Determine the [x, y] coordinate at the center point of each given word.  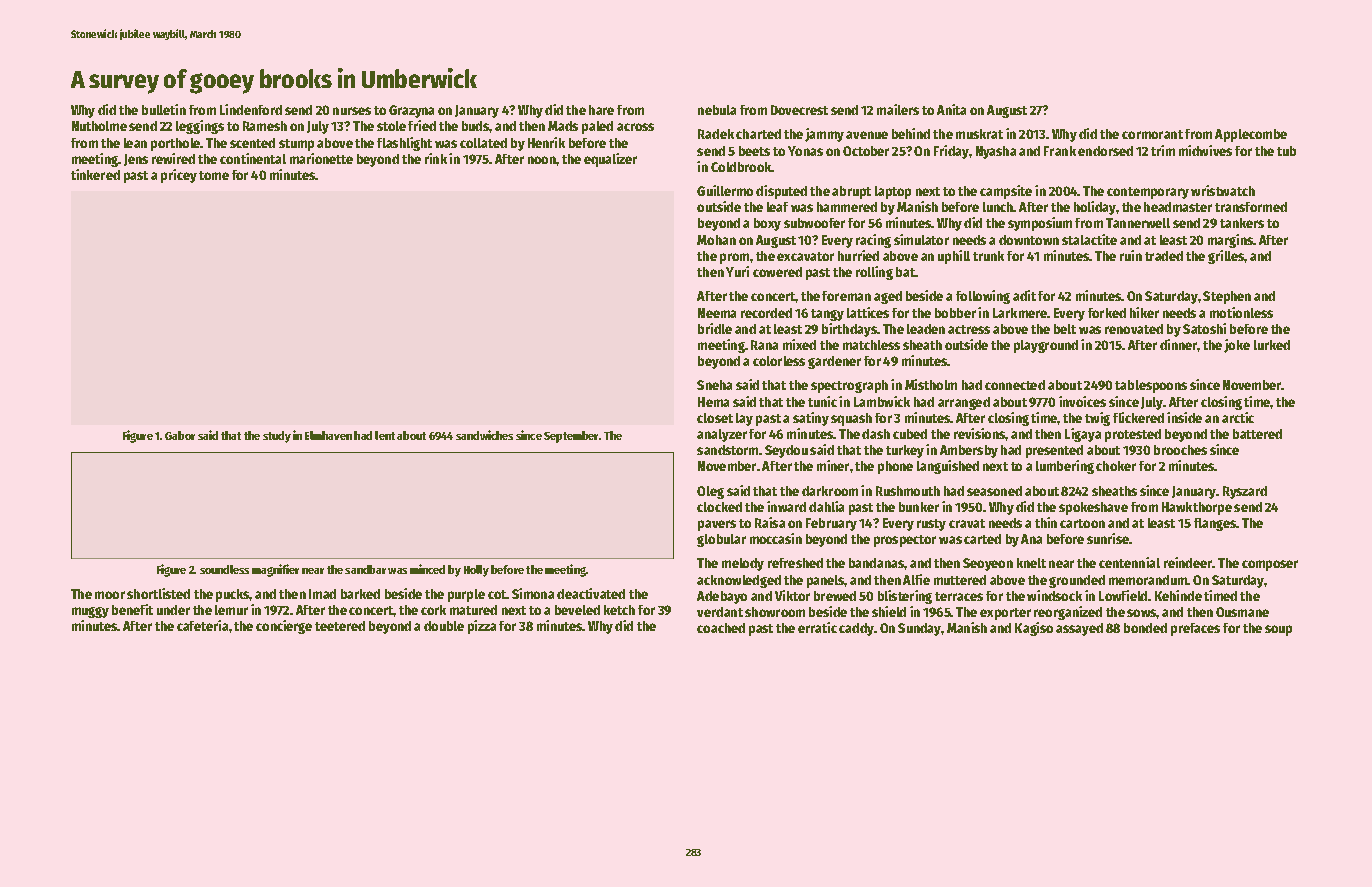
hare [601, 110]
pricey [179, 176]
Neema [717, 313]
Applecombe [1251, 135]
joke [1237, 346]
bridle [715, 328]
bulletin [164, 109]
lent [385, 435]
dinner [1179, 344]
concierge [284, 627]
